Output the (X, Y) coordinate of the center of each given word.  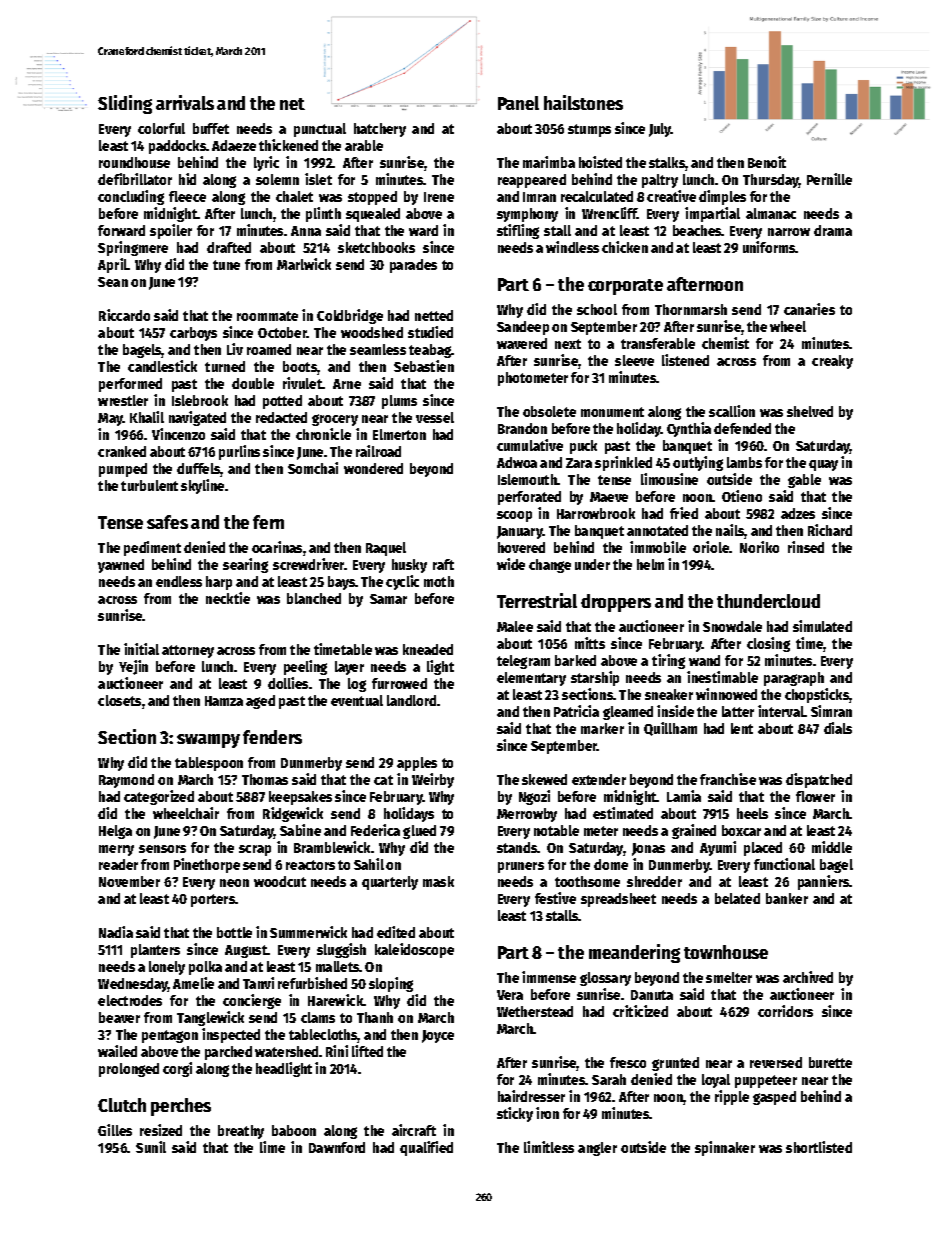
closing (768, 644)
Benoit (767, 162)
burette (830, 1062)
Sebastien (424, 366)
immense (549, 977)
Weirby (433, 780)
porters (213, 900)
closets (119, 700)
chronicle (323, 434)
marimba (549, 162)
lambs (744, 462)
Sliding (125, 104)
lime (272, 1147)
